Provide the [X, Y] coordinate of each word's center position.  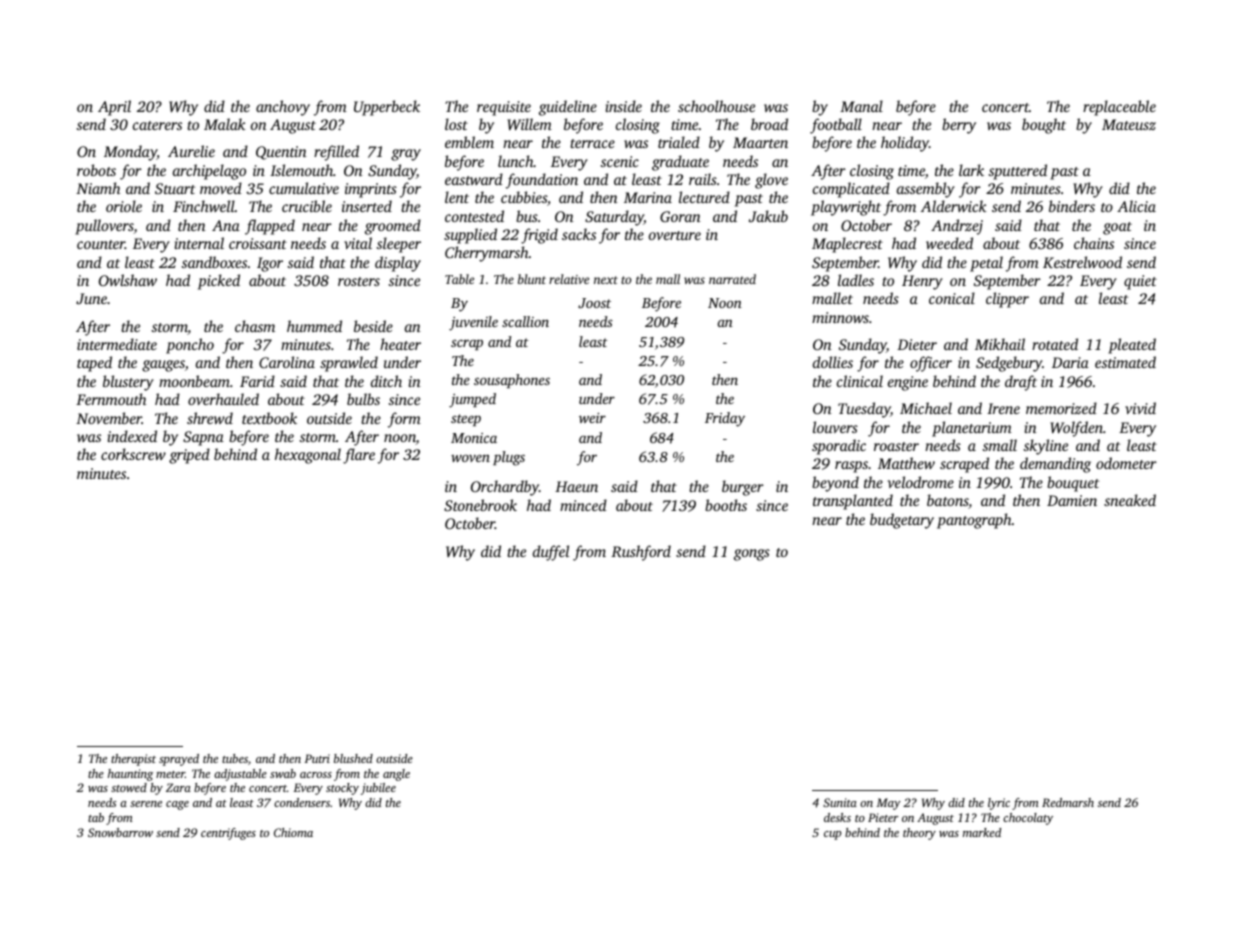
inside [624, 106]
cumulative [304, 188]
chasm [255, 326]
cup [832, 835]
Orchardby [505, 488]
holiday [905, 144]
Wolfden [1076, 429]
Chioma [293, 832]
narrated [732, 279]
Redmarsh [1068, 802]
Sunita [840, 802]
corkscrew [133, 454]
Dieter [917, 344]
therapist [133, 760]
